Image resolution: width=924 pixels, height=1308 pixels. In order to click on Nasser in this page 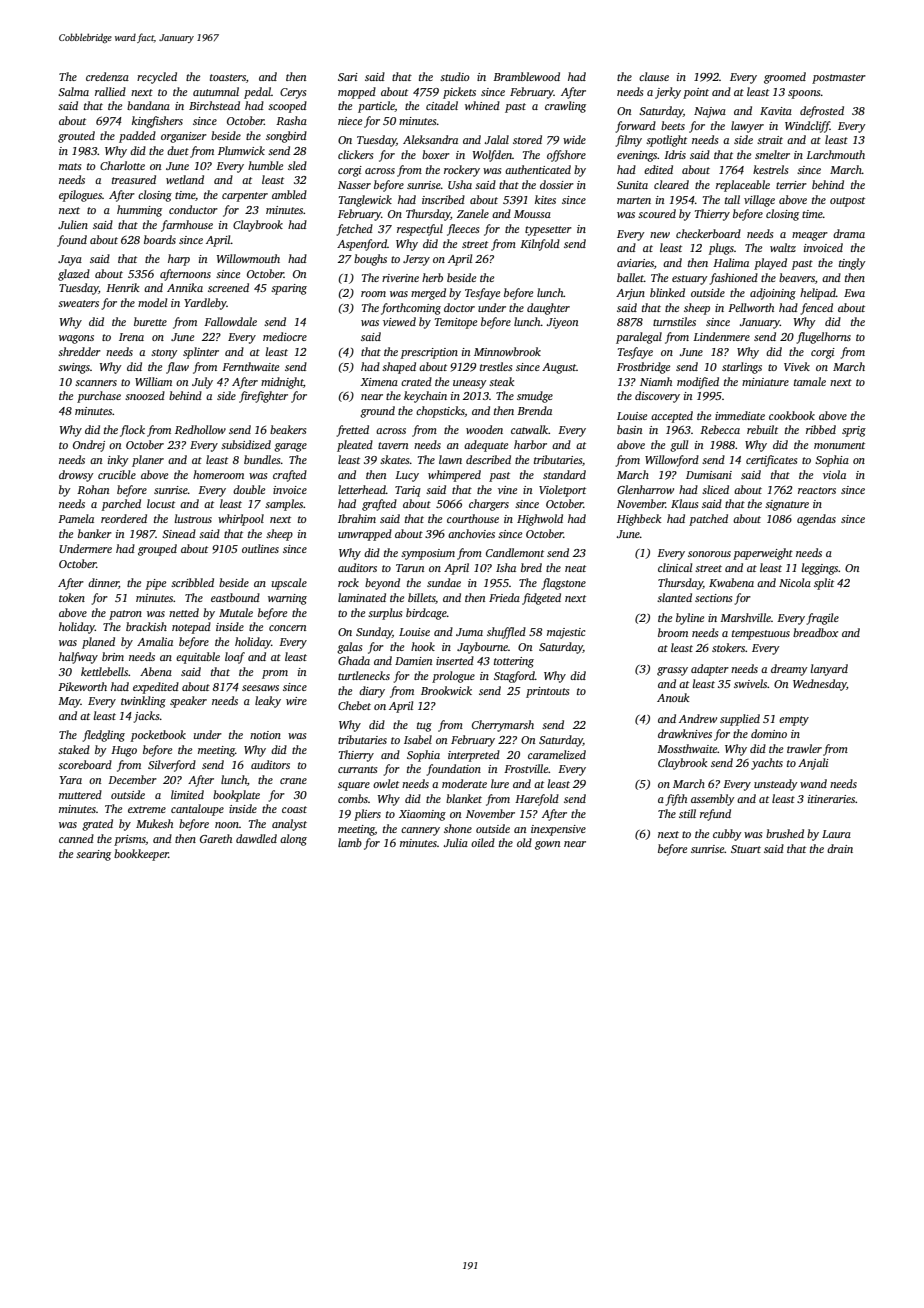, I will do `click(354, 185)`.
